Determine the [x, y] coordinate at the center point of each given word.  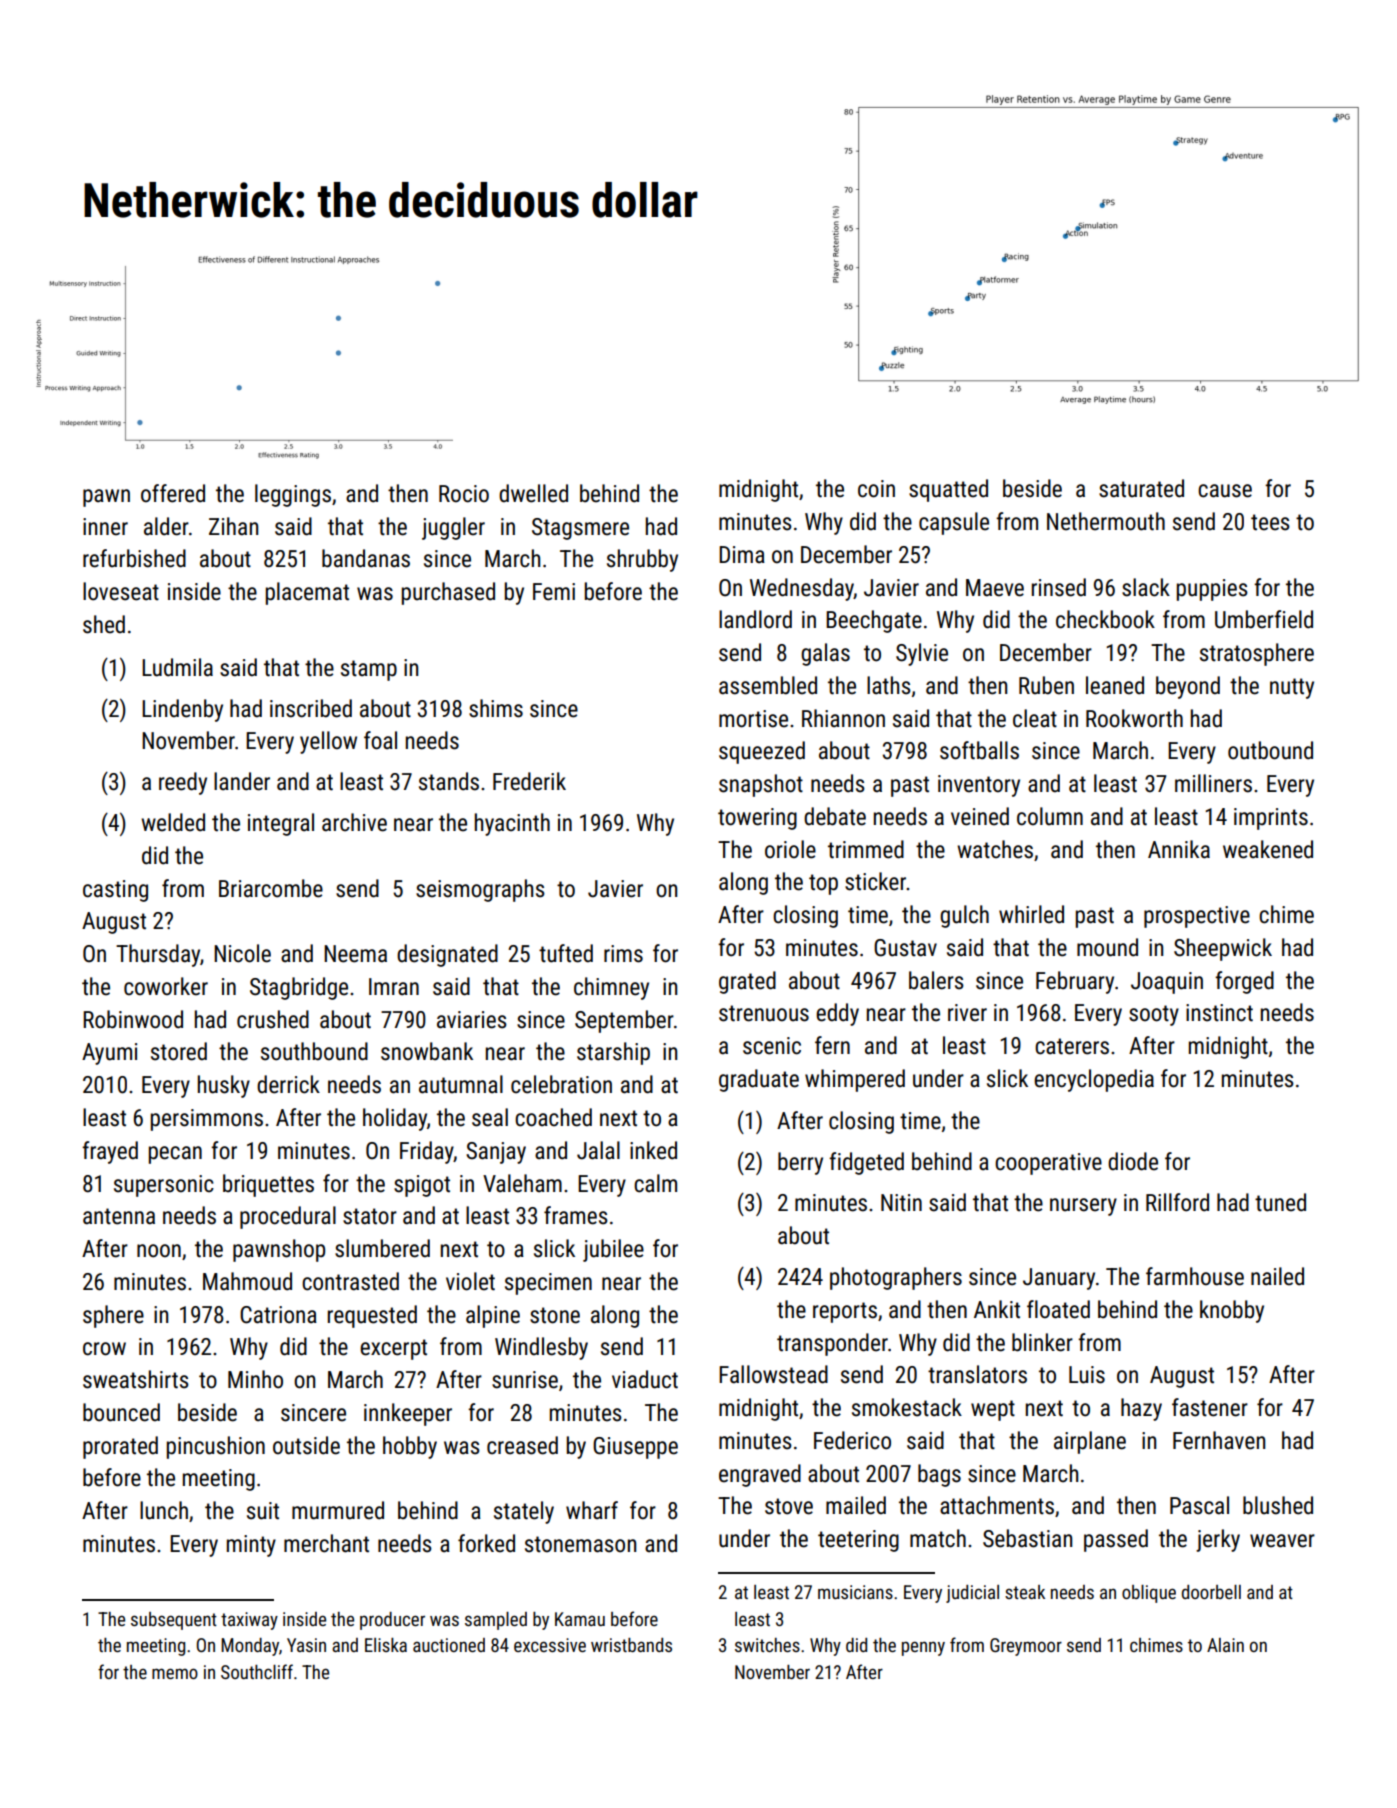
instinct [1219, 1013]
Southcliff [257, 1671]
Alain [1225, 1645]
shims [496, 708]
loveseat [121, 591]
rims [623, 954]
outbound [1270, 750]
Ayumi [109, 1054]
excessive [550, 1645]
